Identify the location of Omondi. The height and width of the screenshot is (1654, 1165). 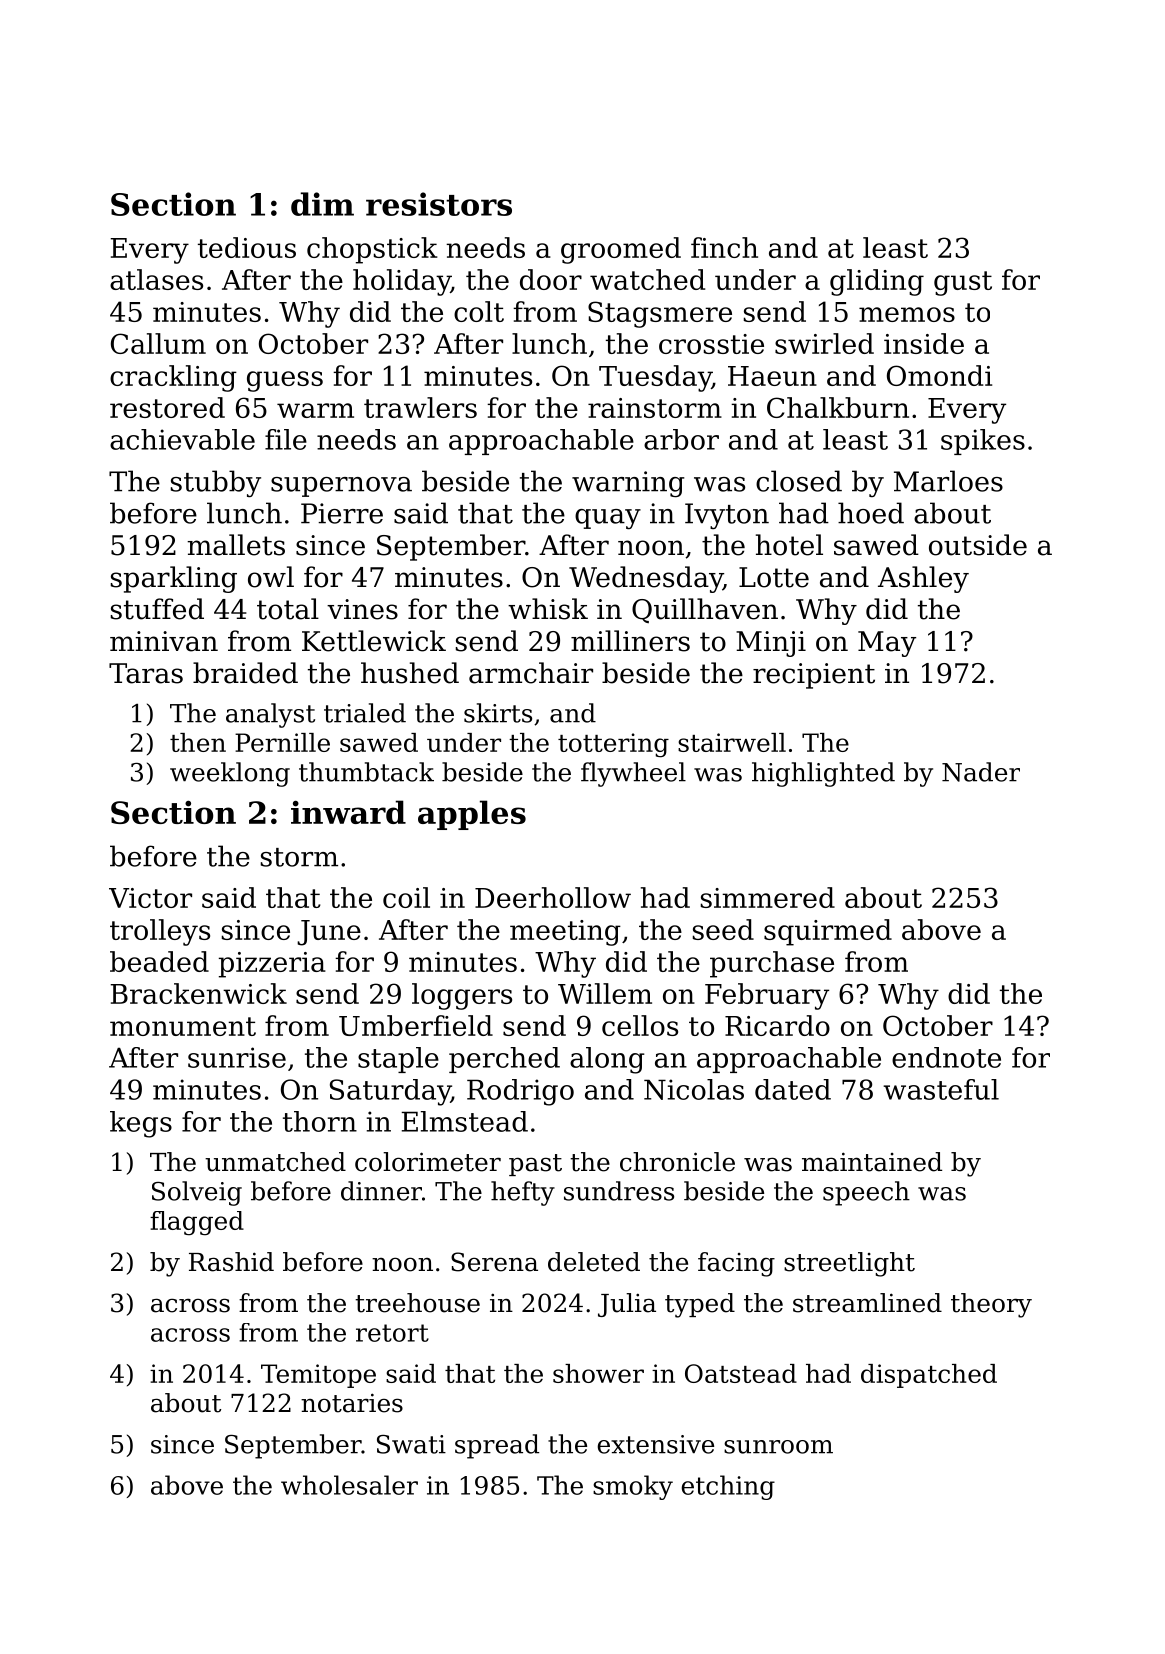
(939, 375).
